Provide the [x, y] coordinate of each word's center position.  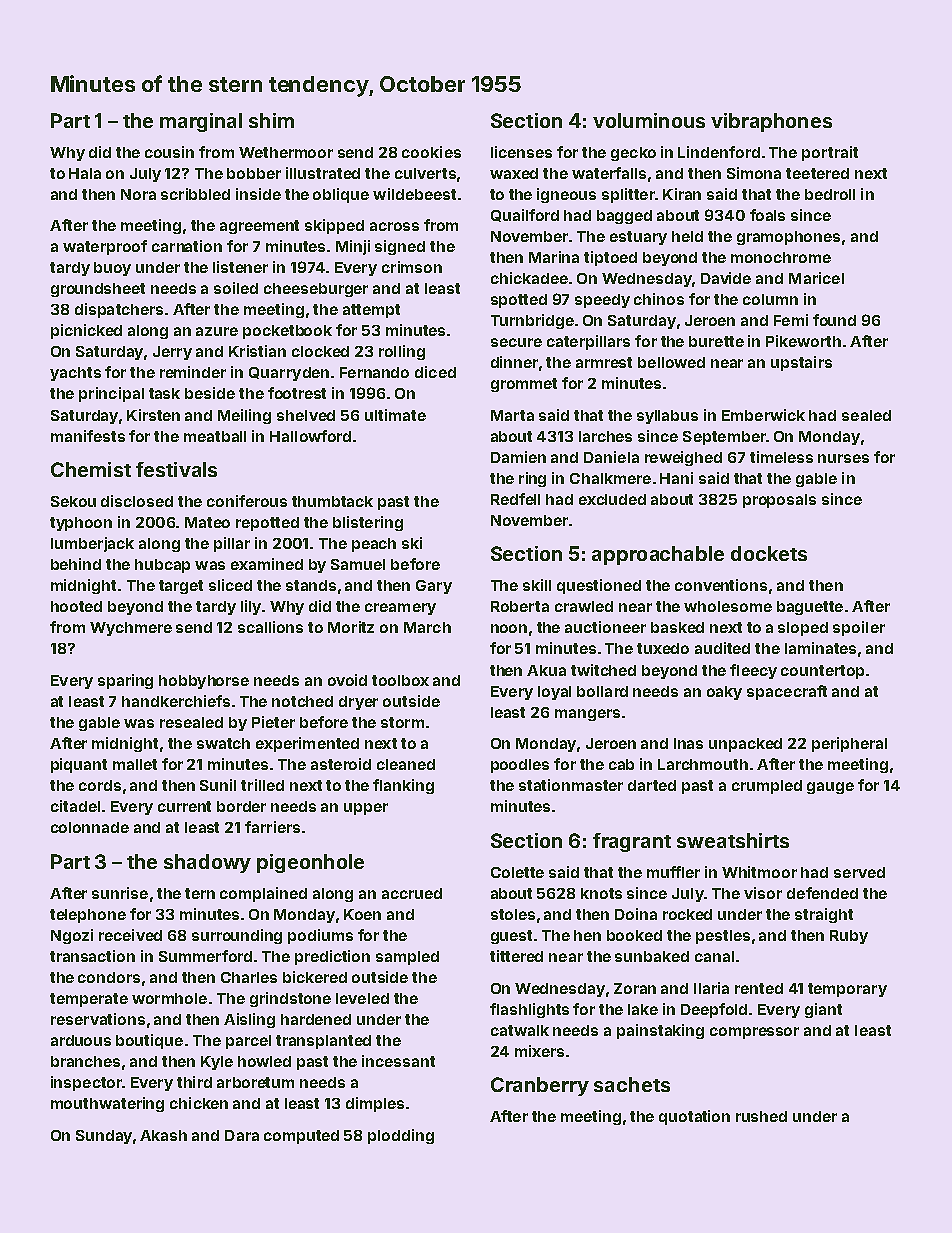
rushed [761, 1116]
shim [271, 120]
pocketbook [287, 332]
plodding [401, 1136]
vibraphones [771, 122]
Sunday [104, 1137]
